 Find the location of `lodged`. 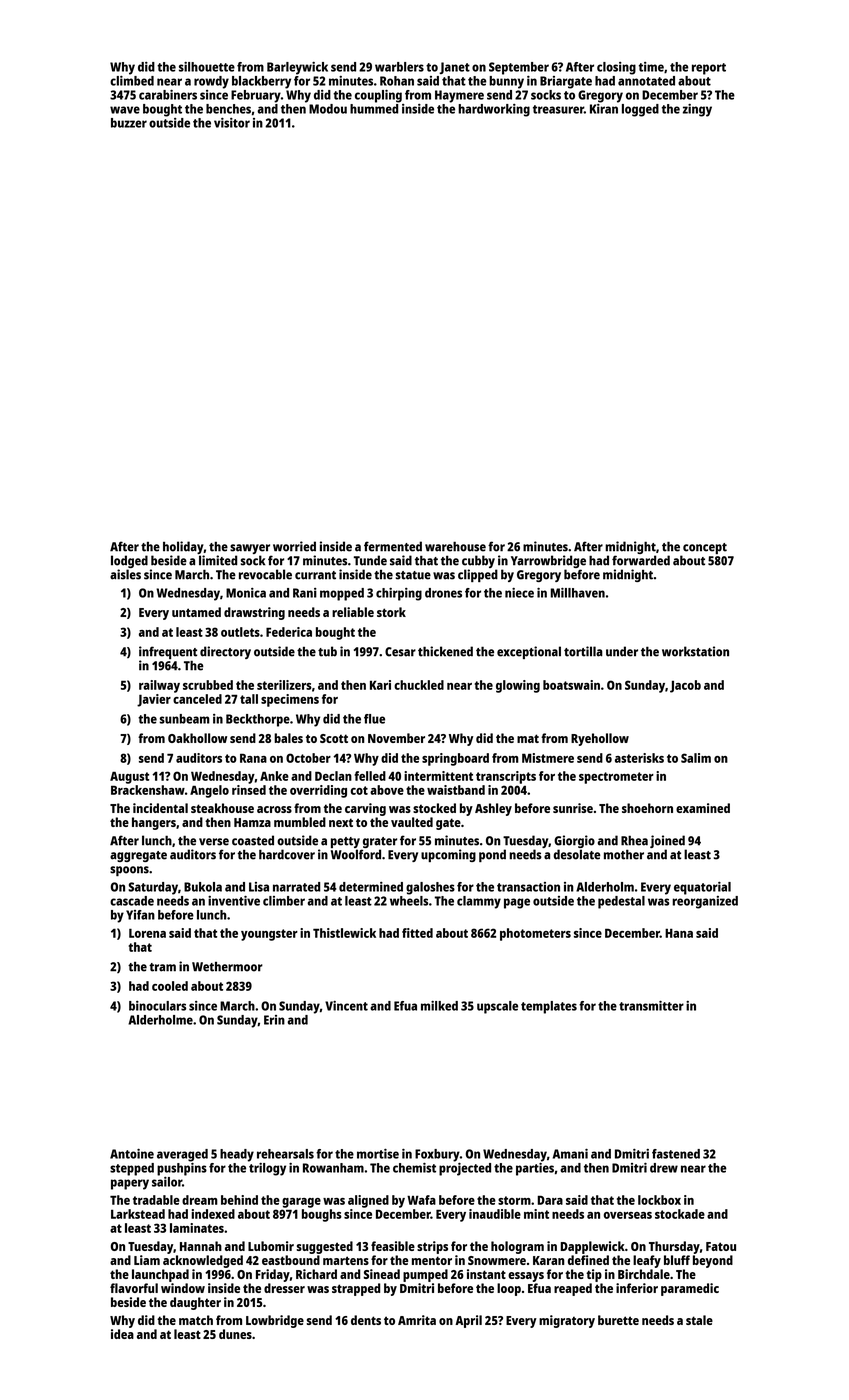

lodged is located at coordinates (129, 561).
